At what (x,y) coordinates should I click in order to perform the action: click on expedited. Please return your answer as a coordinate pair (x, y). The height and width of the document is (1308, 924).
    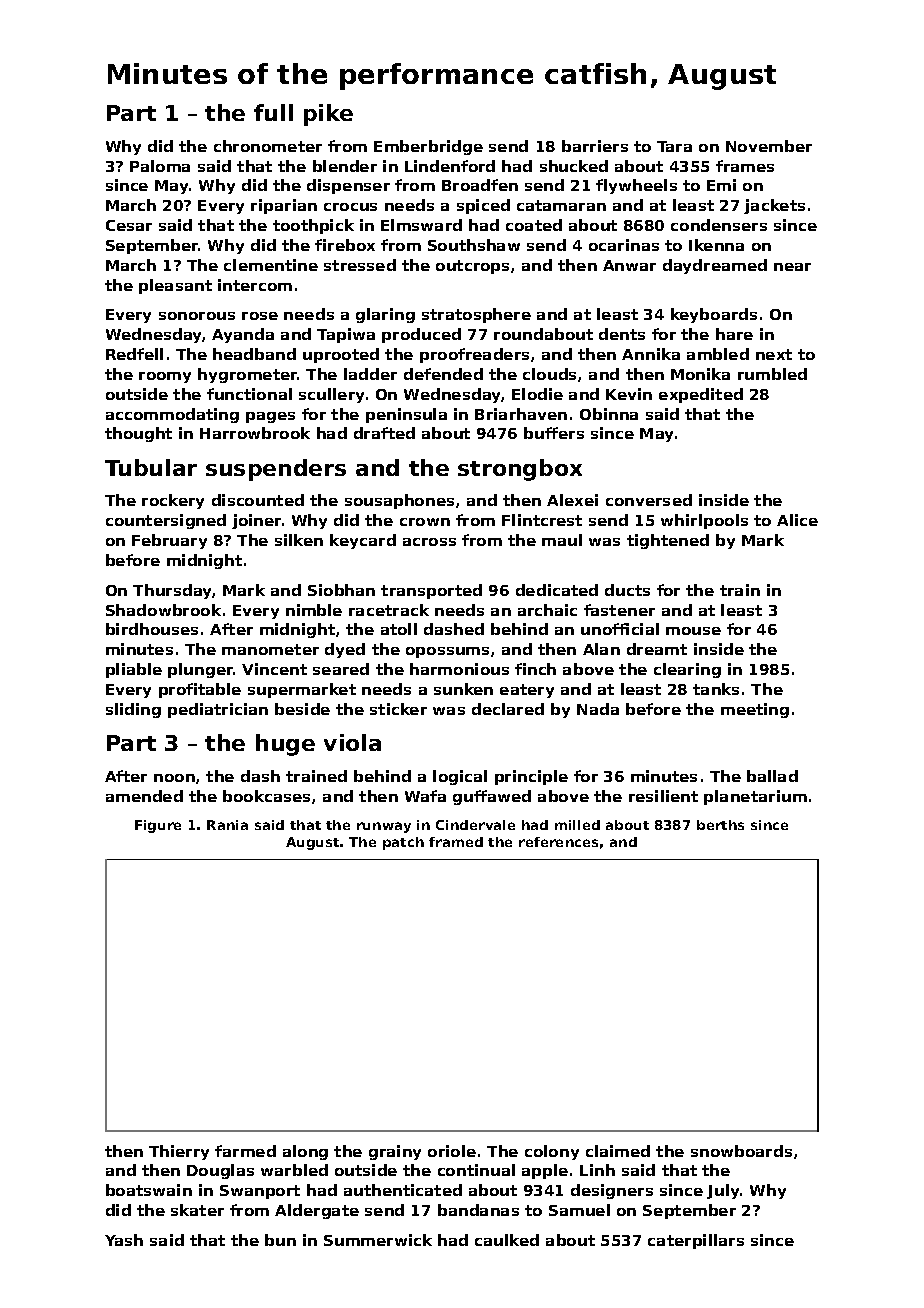
    Looking at the image, I should click on (701, 395).
